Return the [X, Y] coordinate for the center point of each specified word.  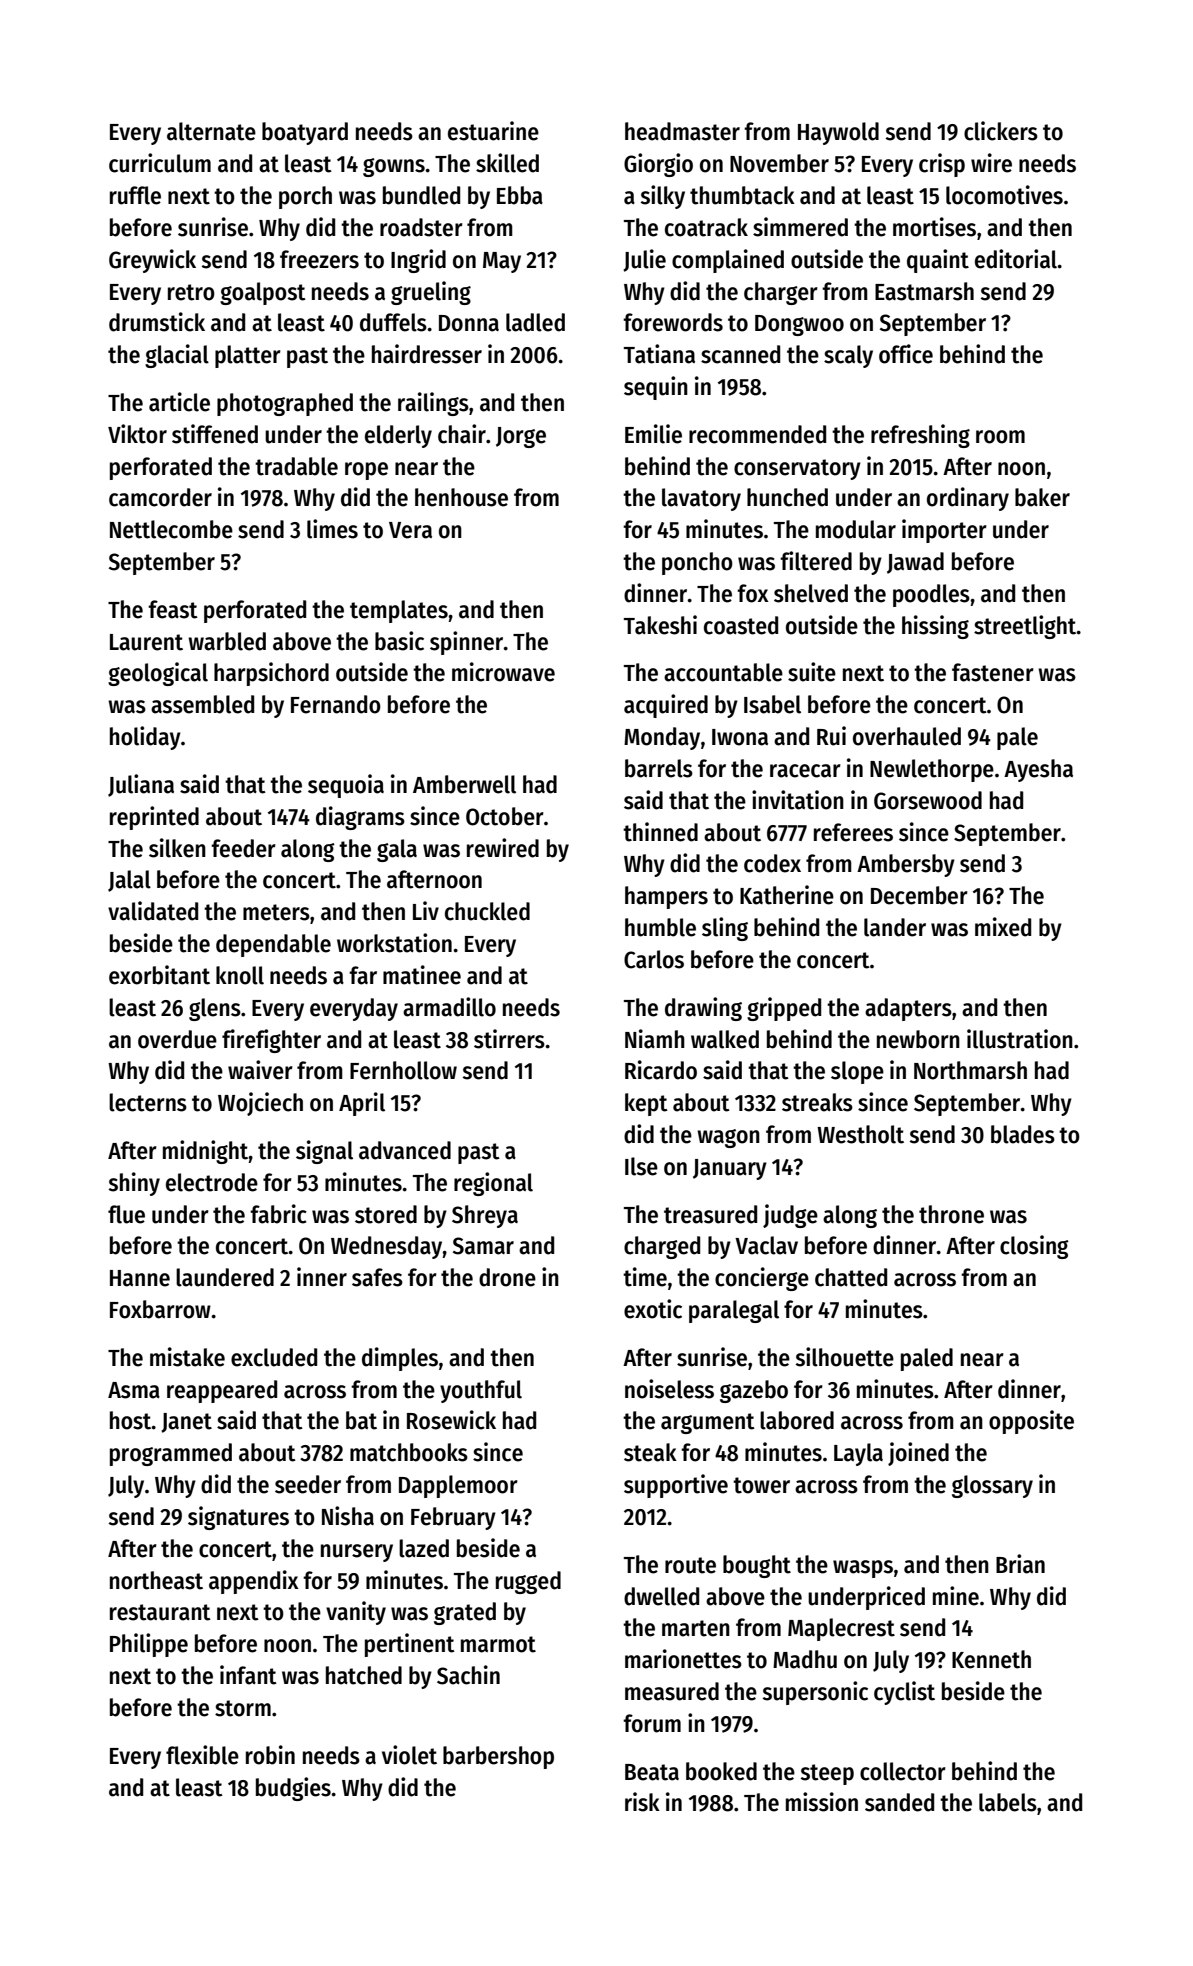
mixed [1003, 927]
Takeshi [660, 625]
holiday [145, 738]
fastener [993, 672]
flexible [202, 1755]
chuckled [487, 911]
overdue [177, 1039]
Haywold [838, 133]
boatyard [305, 133]
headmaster [682, 131]
